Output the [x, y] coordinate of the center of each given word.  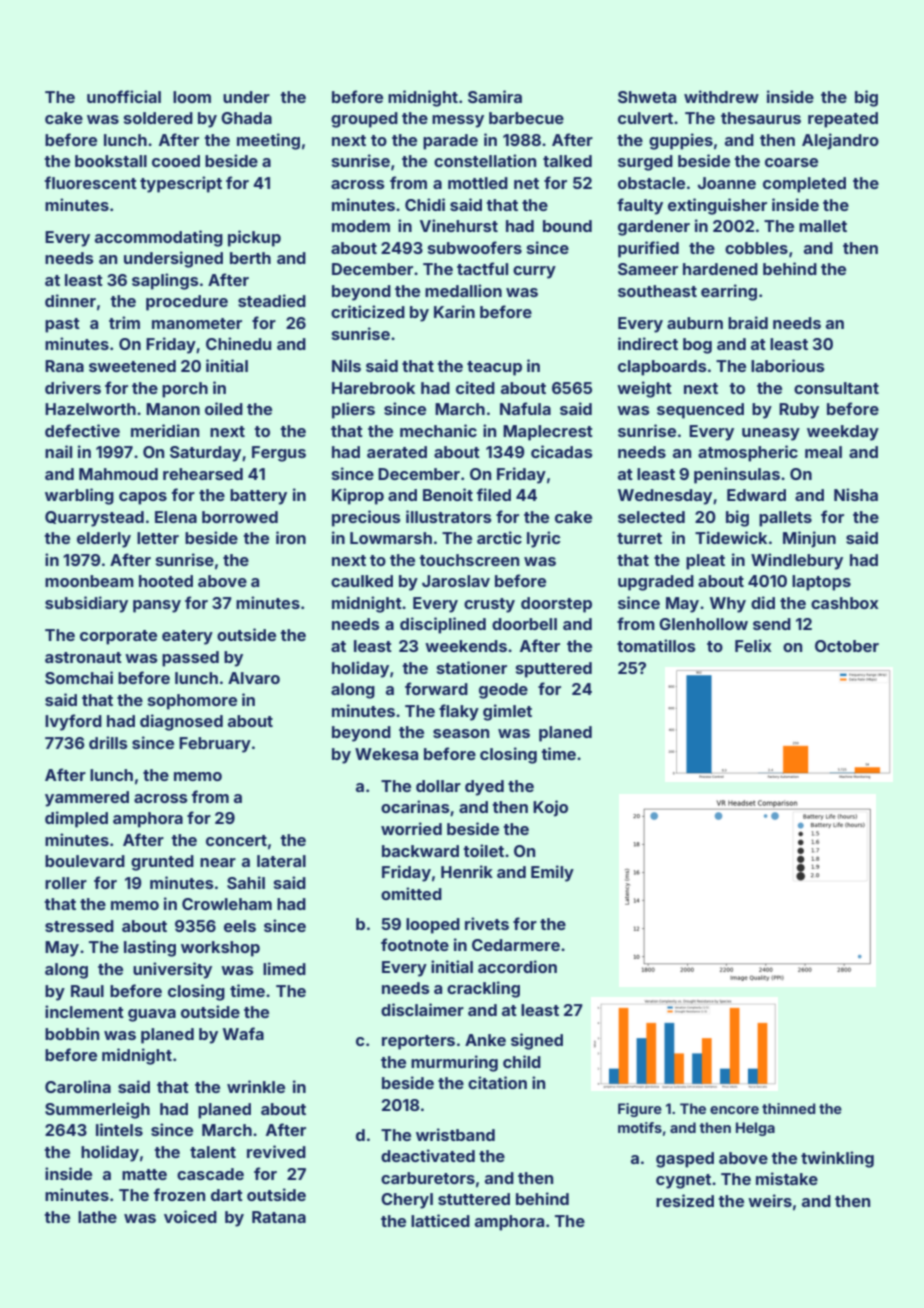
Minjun [809, 539]
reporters [418, 1042]
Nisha [856, 494]
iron [291, 537]
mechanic [438, 430]
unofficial [124, 96]
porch [185, 390]
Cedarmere [516, 945]
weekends [466, 646]
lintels [119, 1129]
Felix [753, 645]
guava [152, 1015]
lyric [544, 539]
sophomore [192, 702]
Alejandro [840, 141]
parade [450, 142]
